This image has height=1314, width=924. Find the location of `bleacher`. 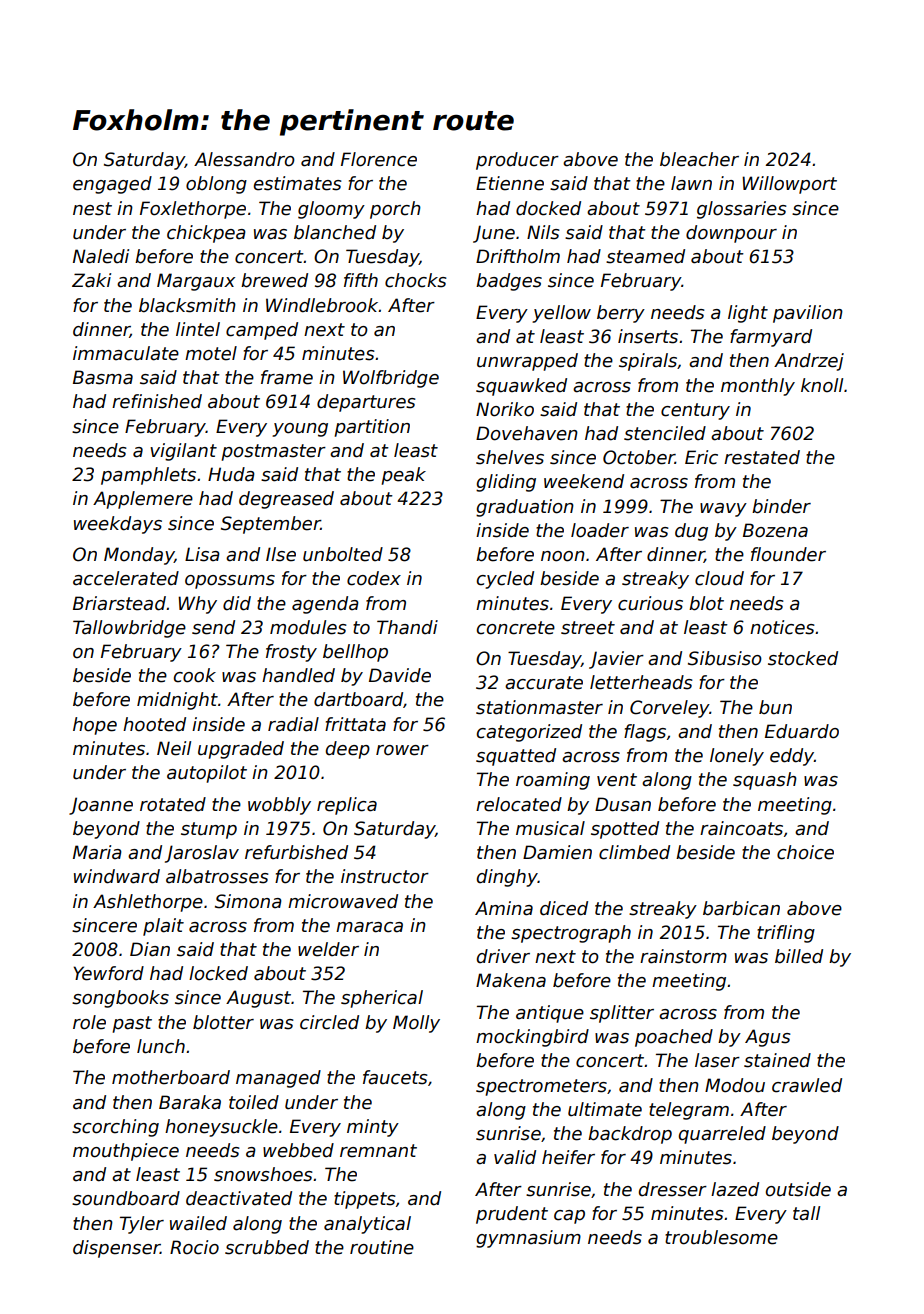

bleacher is located at coordinates (699, 159).
